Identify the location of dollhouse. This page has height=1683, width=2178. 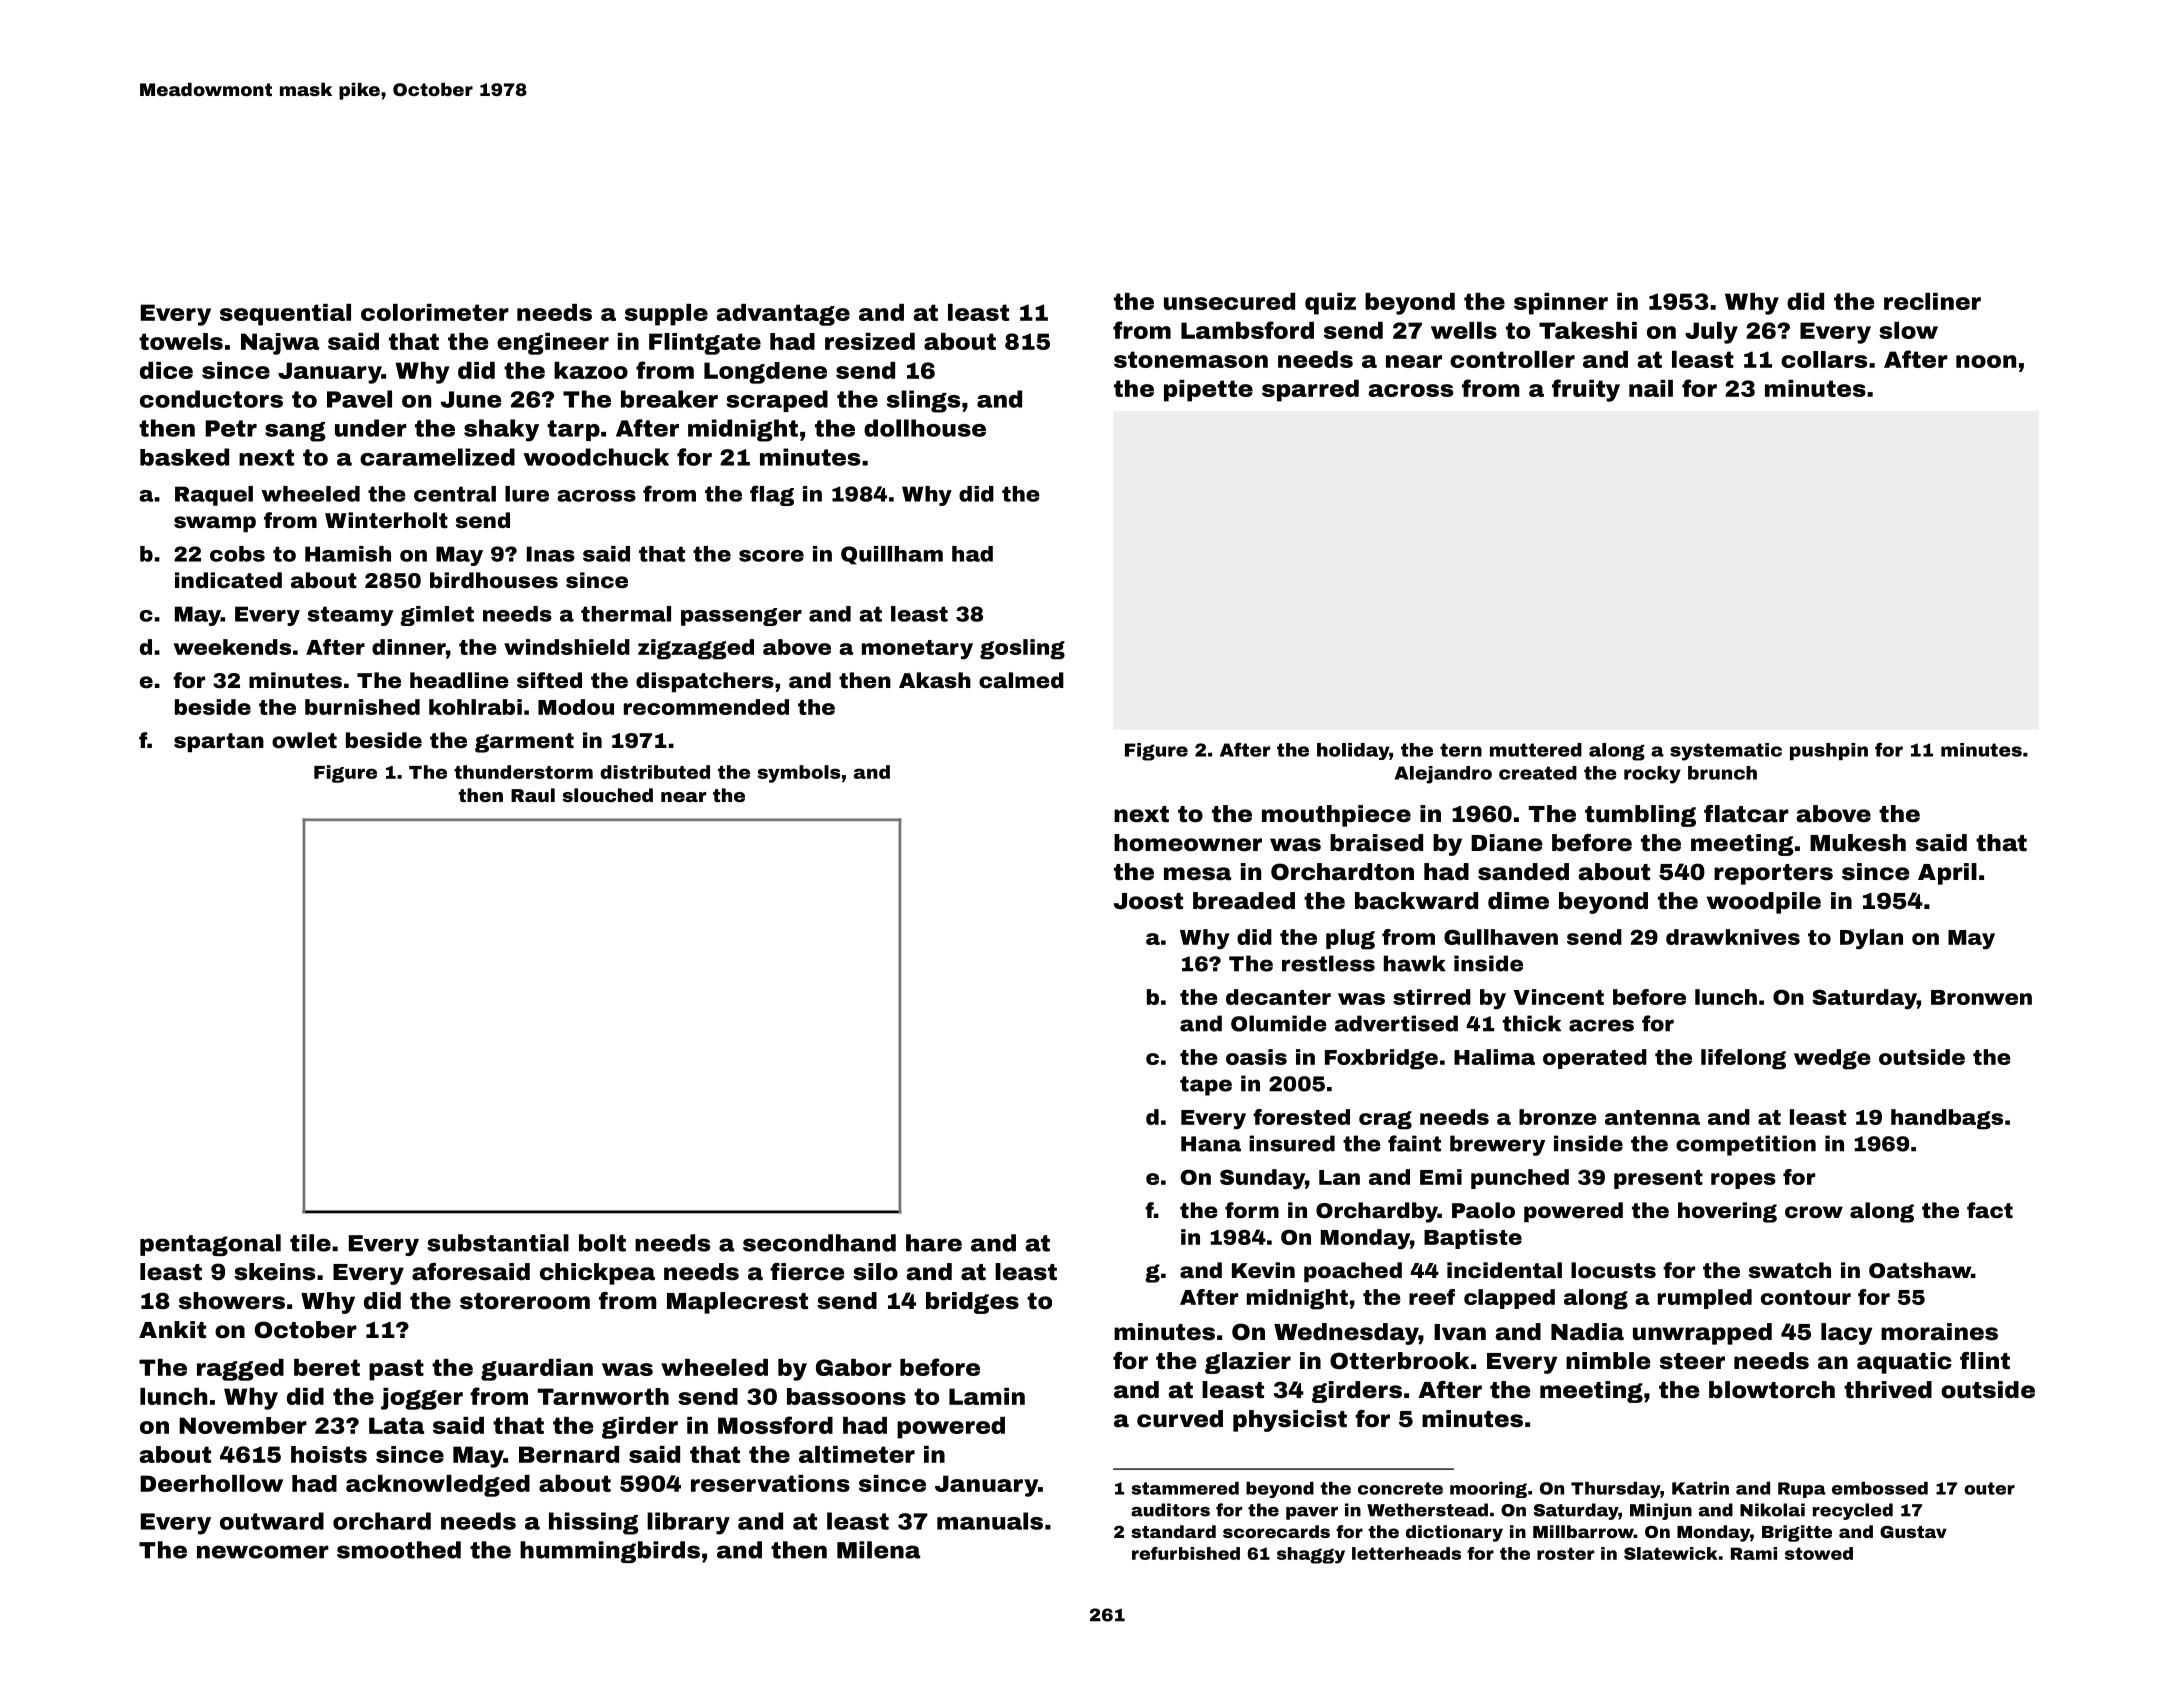
(925, 428).
